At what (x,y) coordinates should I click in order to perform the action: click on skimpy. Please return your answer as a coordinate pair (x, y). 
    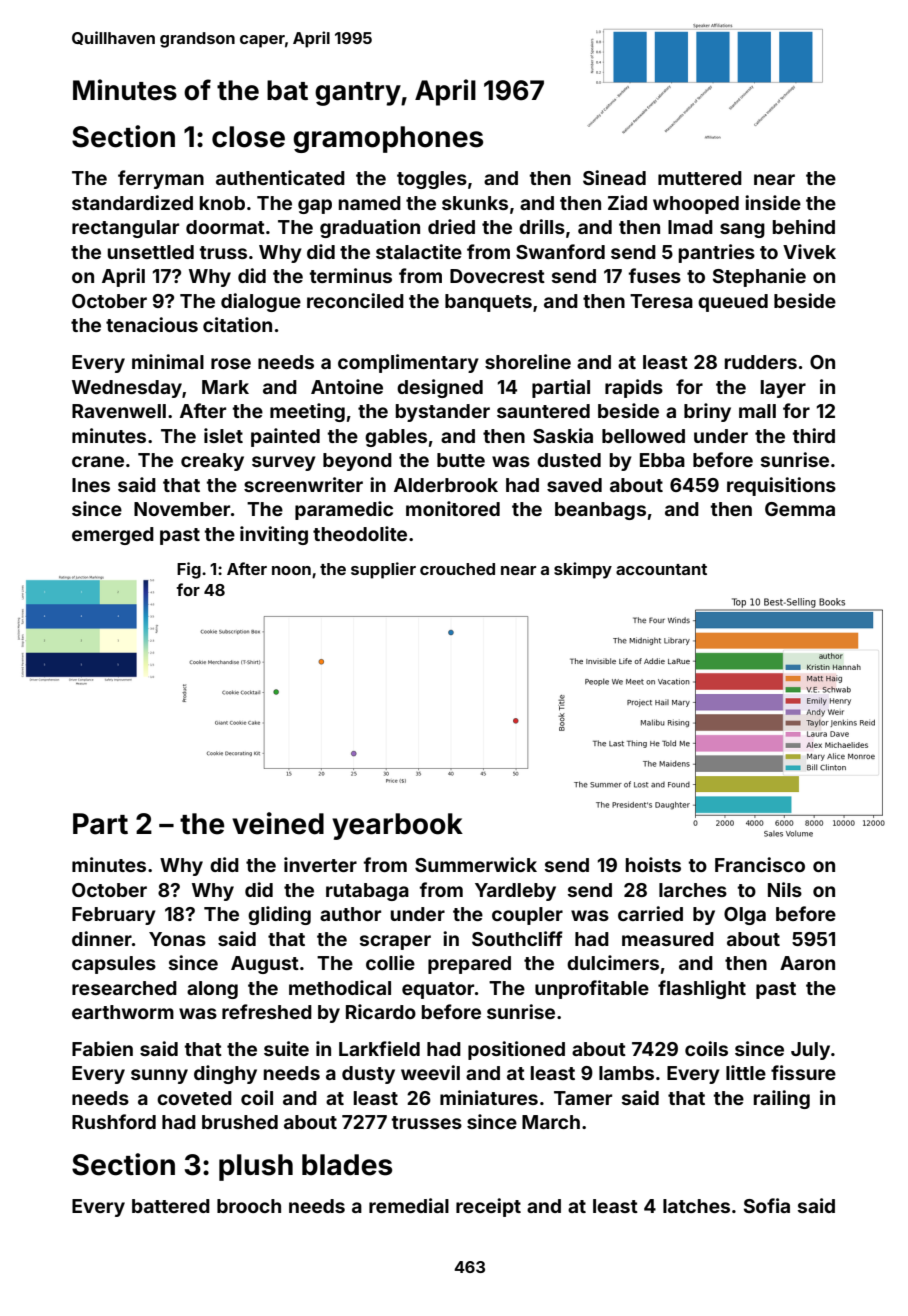
    Looking at the image, I should click on (583, 570).
